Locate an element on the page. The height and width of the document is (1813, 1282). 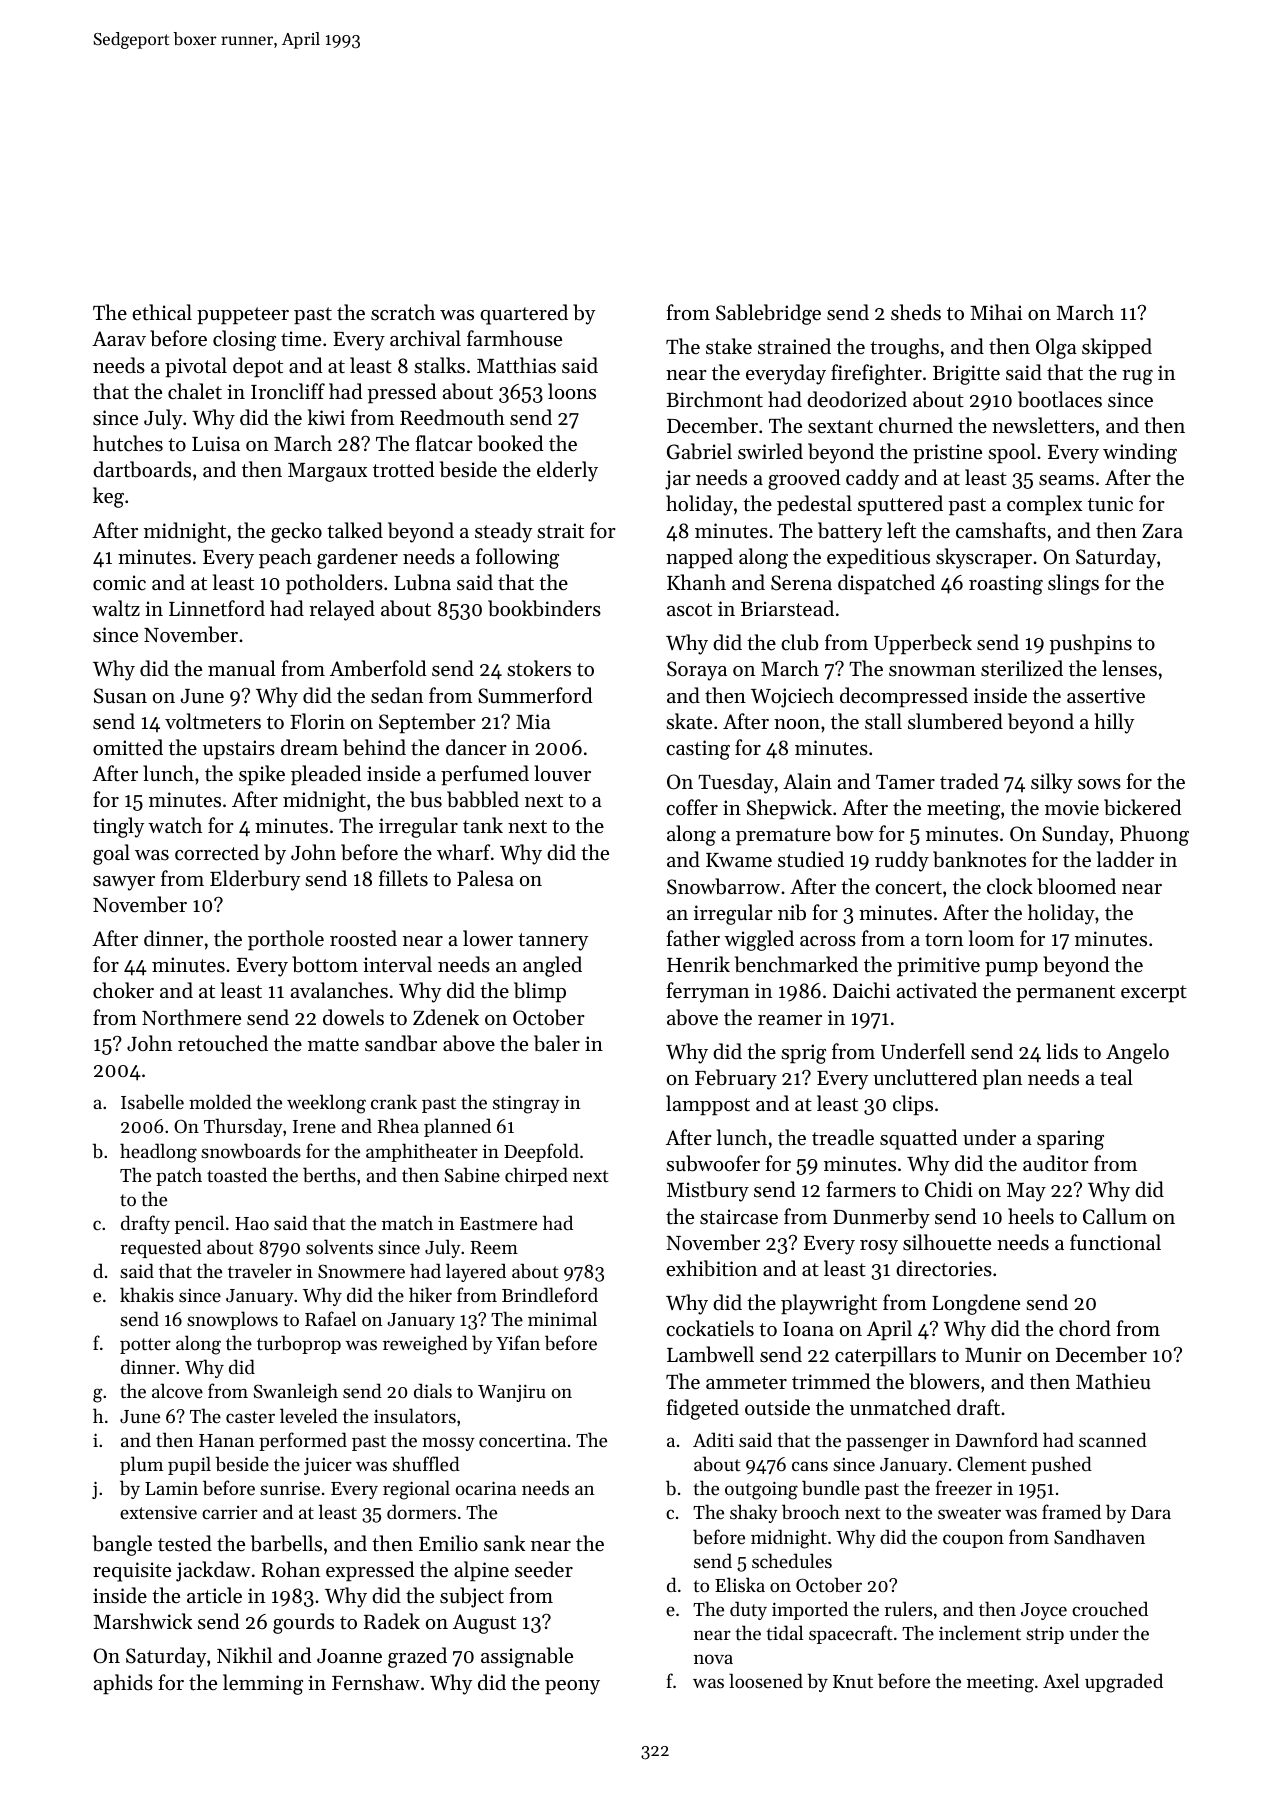
uncluttered is located at coordinates (925, 1077).
